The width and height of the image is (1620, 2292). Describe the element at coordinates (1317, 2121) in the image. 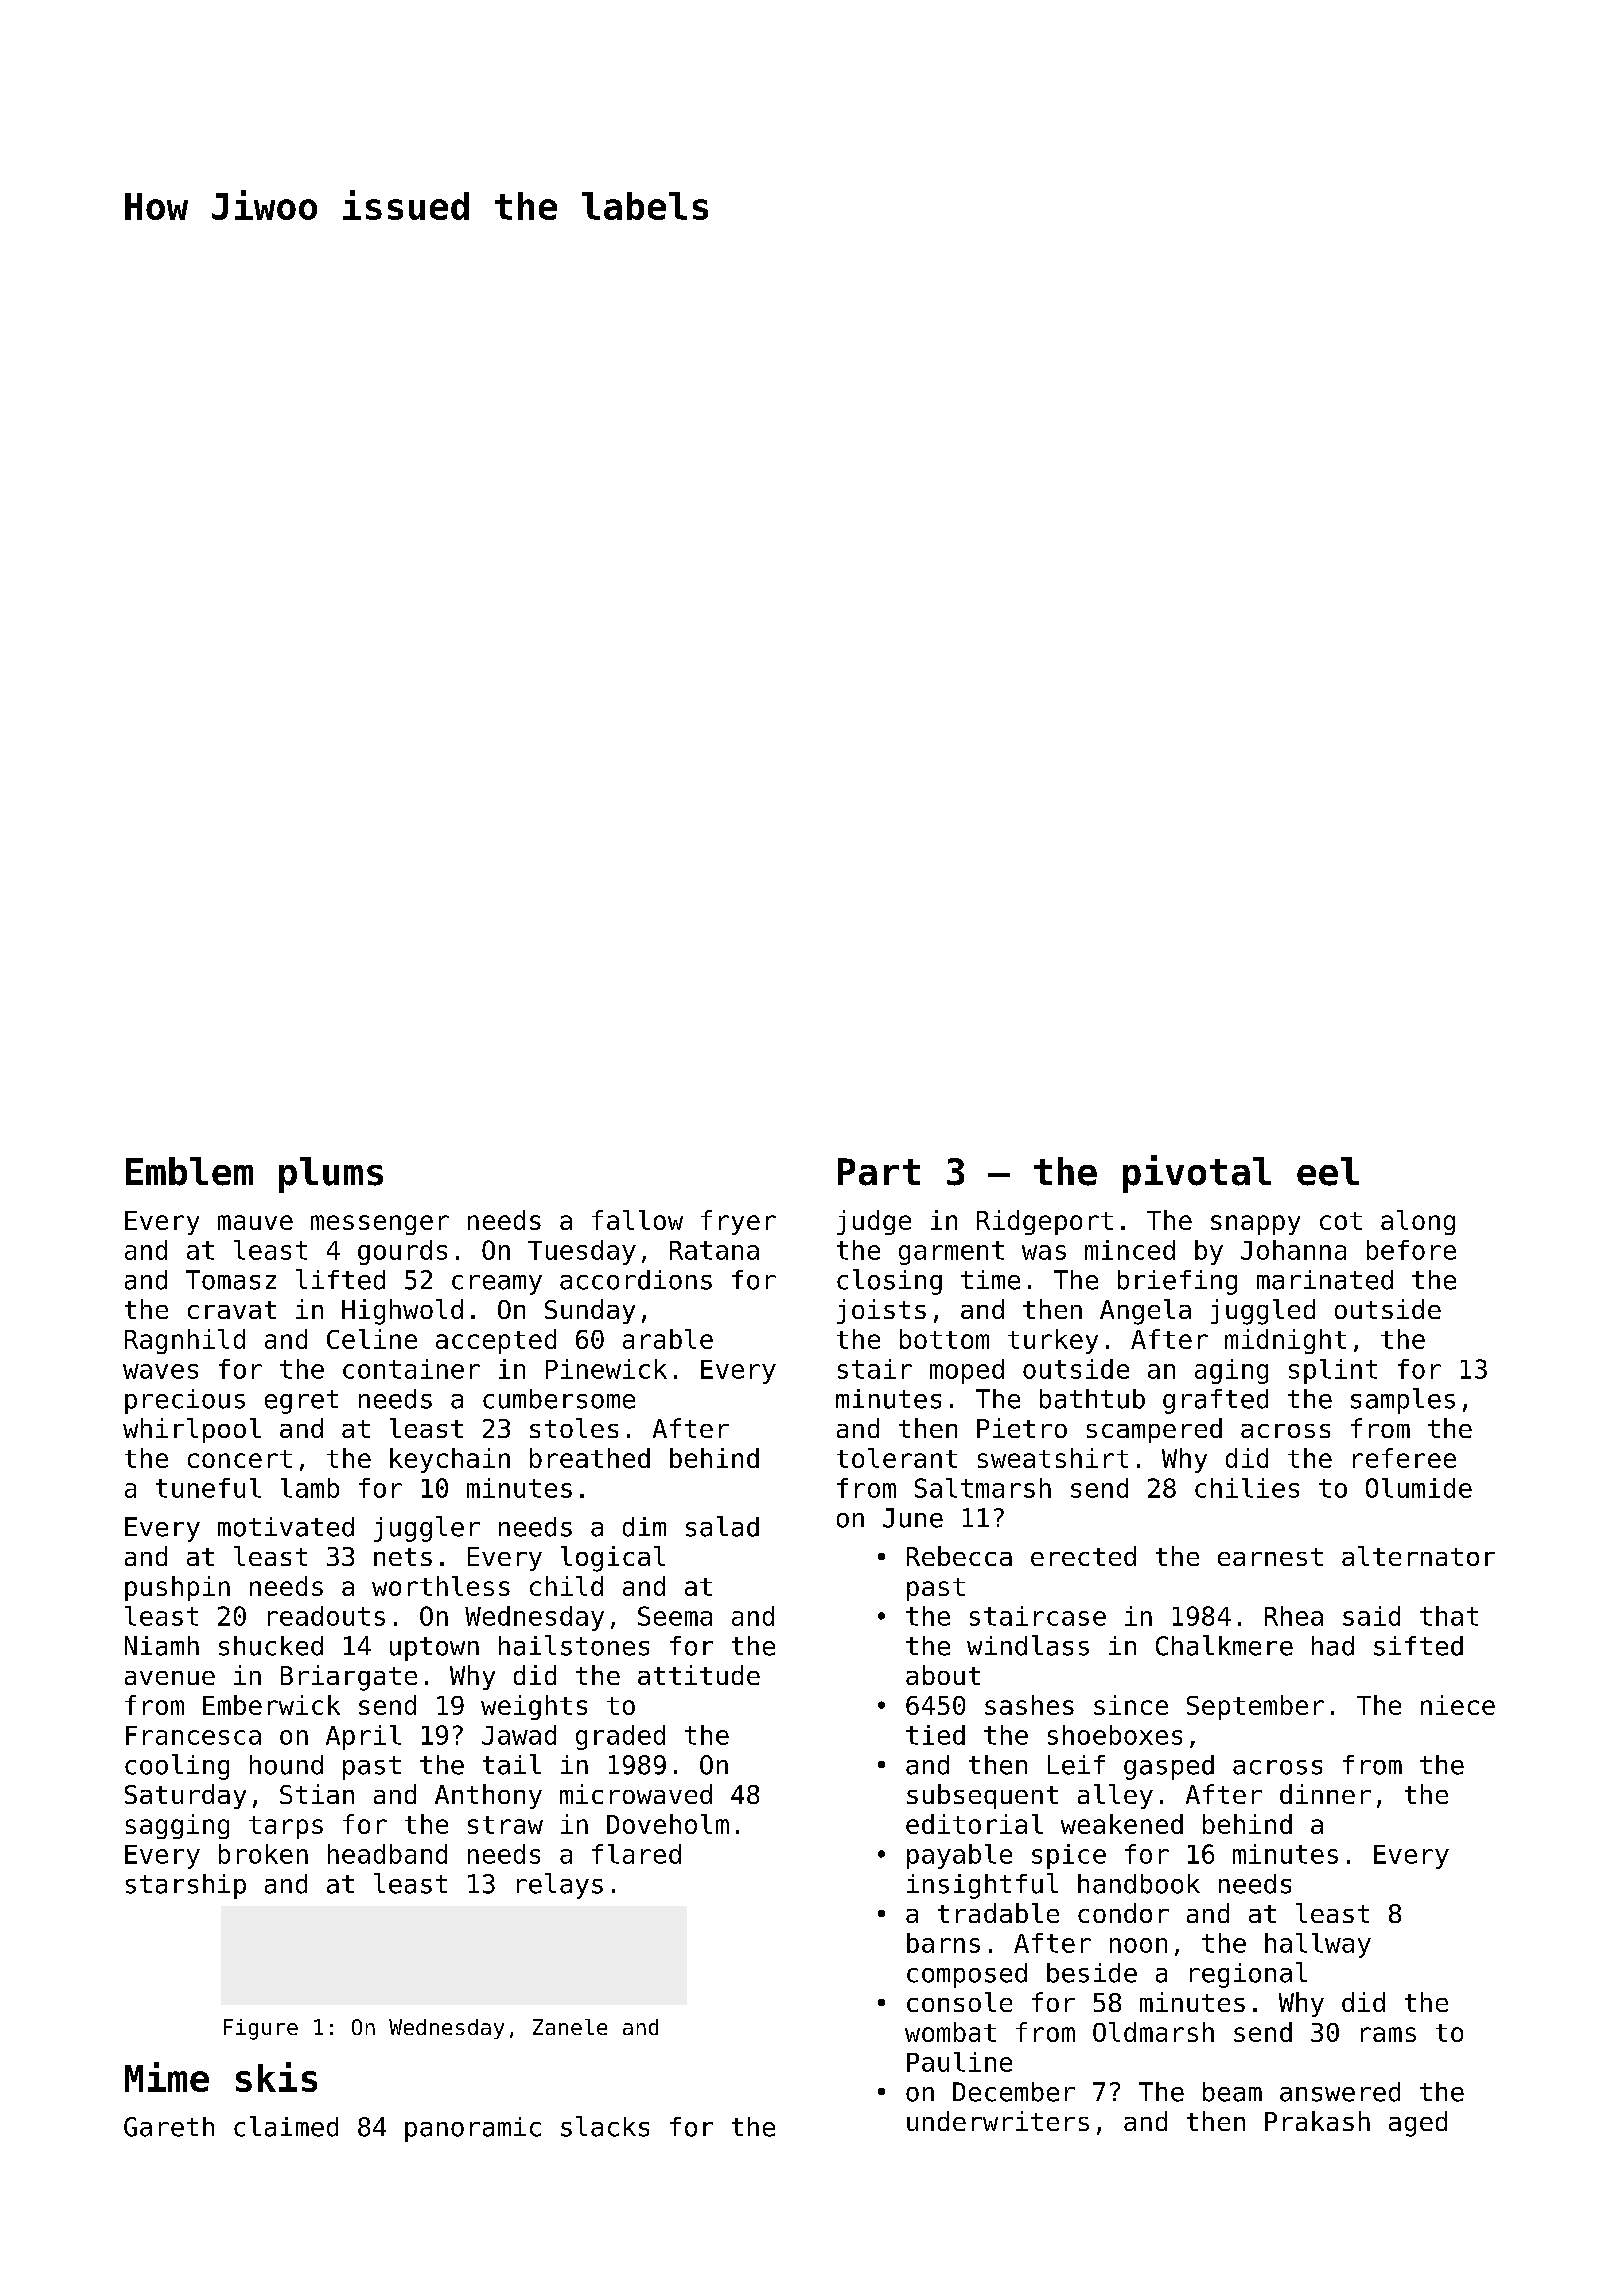

I see `Prakash` at that location.
